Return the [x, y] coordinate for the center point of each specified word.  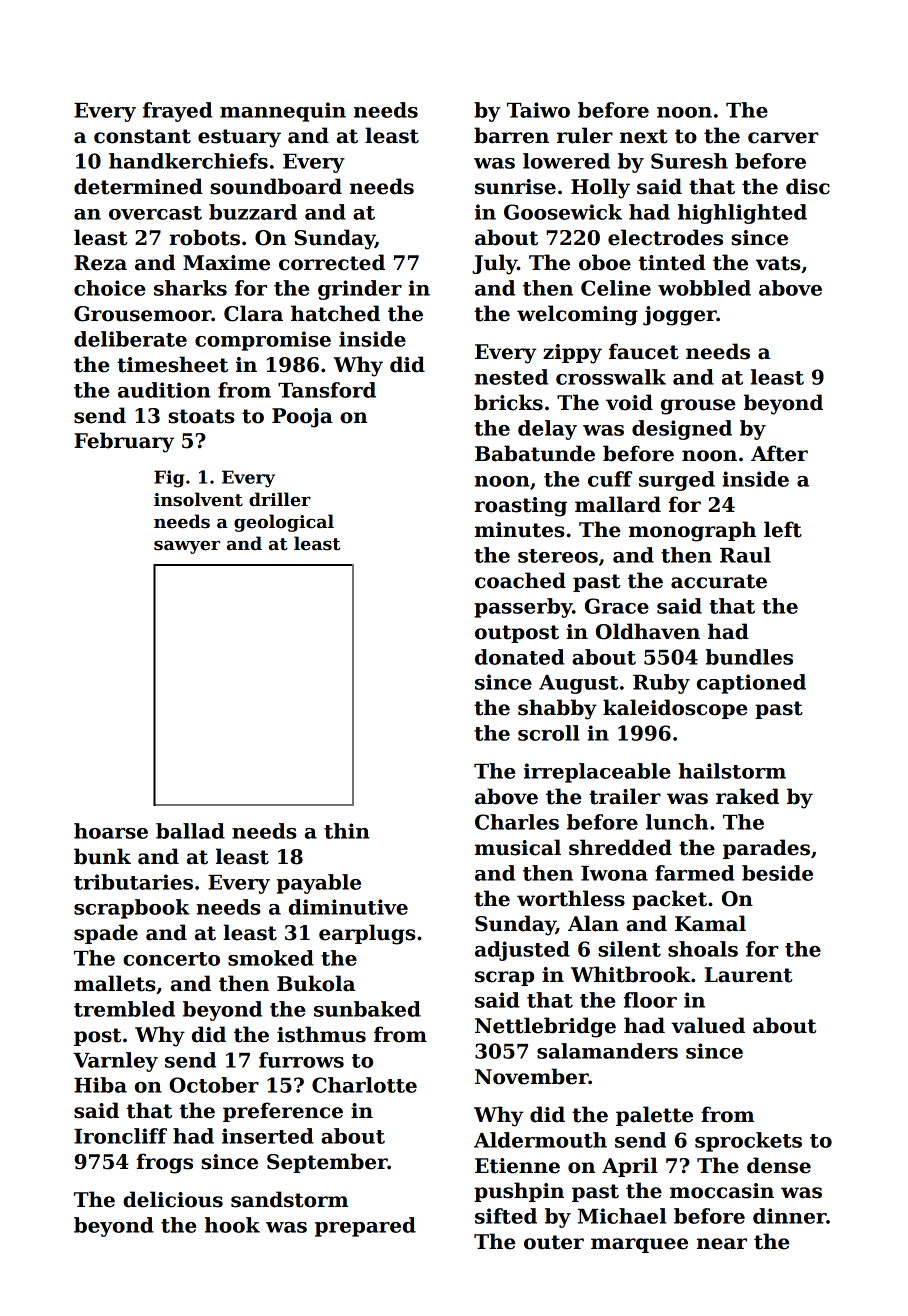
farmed [695, 873]
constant [142, 136]
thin [347, 831]
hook [232, 1225]
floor [650, 1000]
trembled [124, 1009]
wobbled [704, 288]
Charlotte [364, 1085]
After [779, 453]
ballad [190, 831]
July [494, 264]
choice [110, 288]
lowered [566, 161]
